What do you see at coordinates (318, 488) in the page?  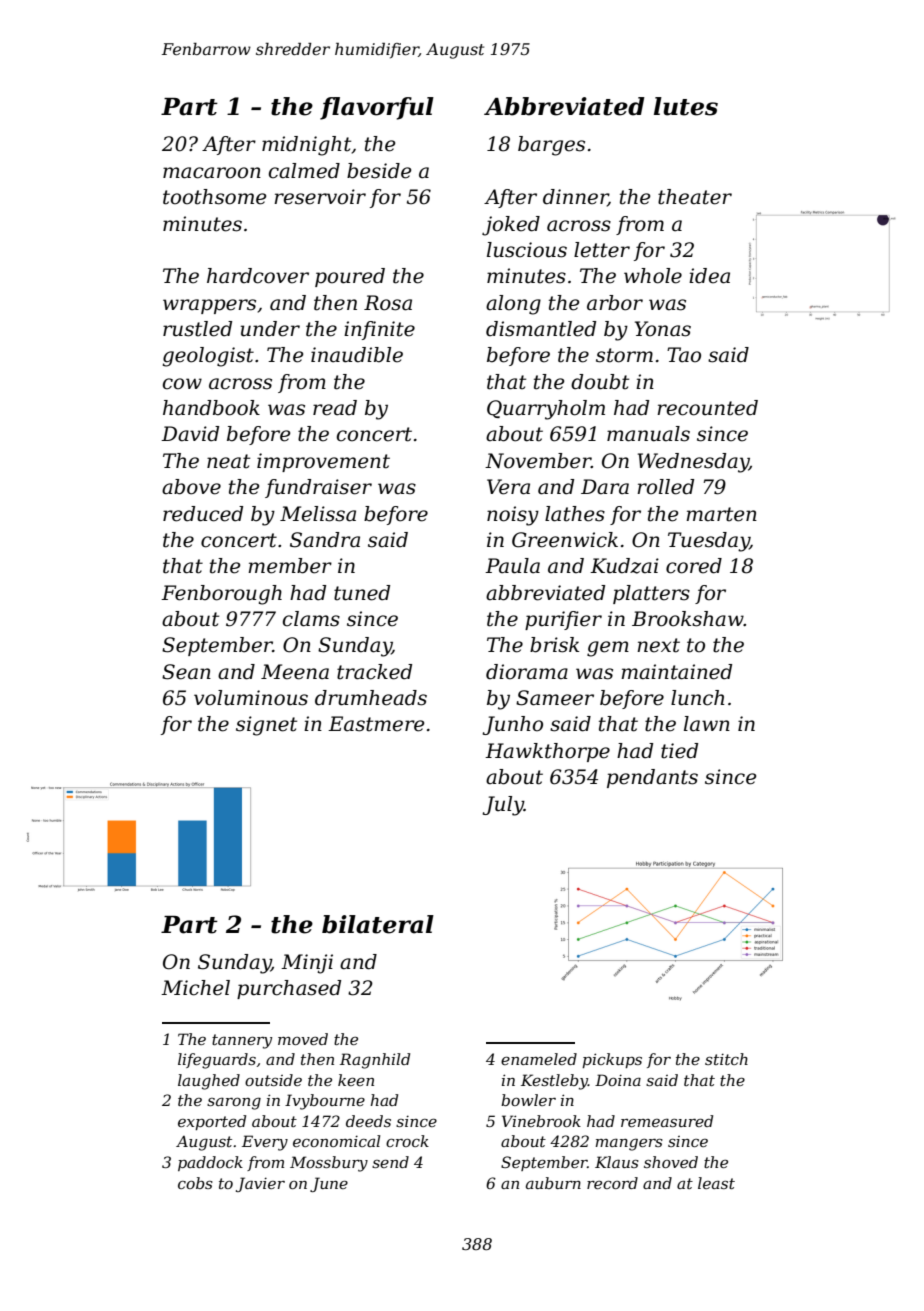 I see `fundraiser` at bounding box center [318, 488].
